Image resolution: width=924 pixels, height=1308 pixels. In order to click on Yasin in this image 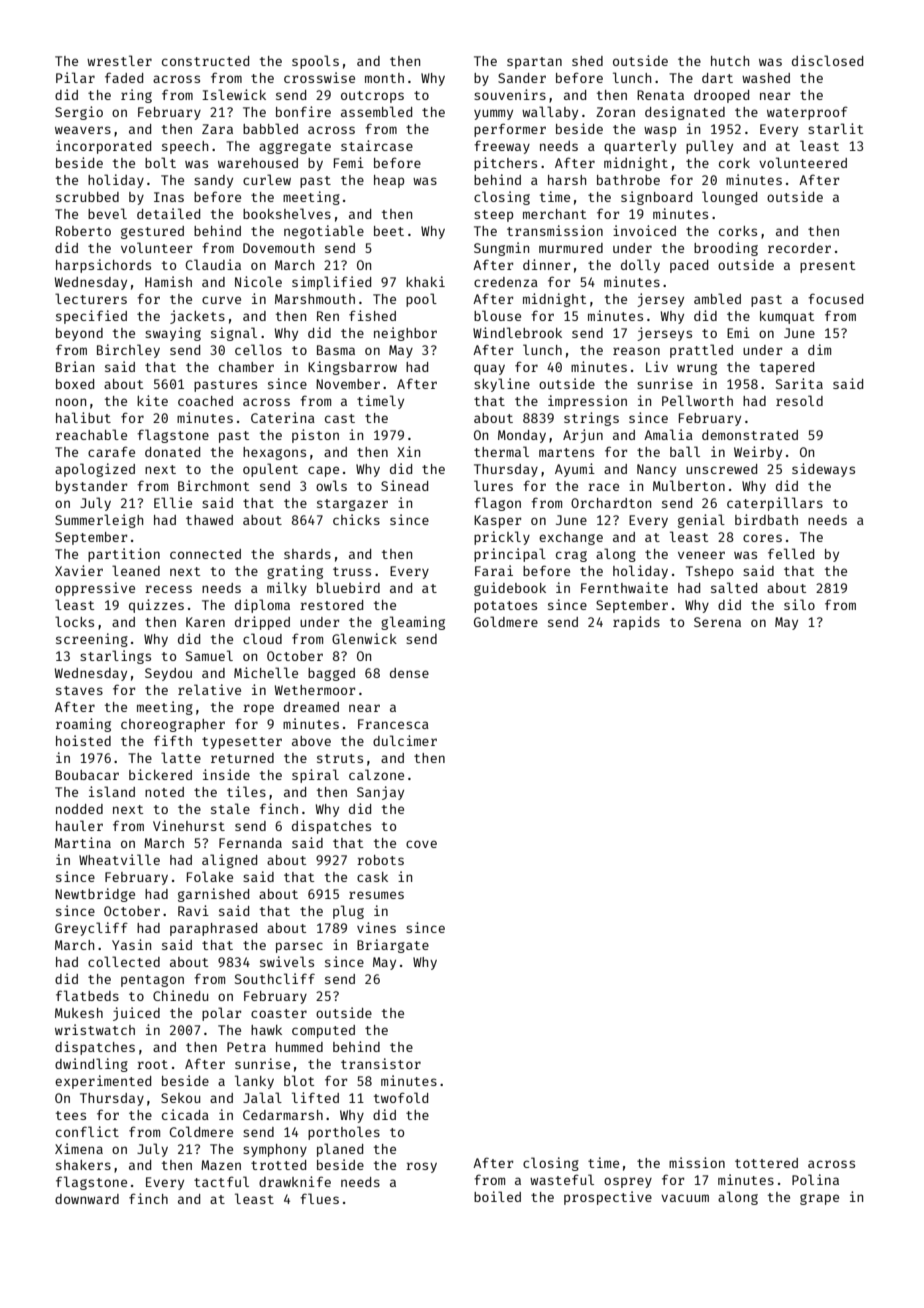, I will do `click(131, 944)`.
